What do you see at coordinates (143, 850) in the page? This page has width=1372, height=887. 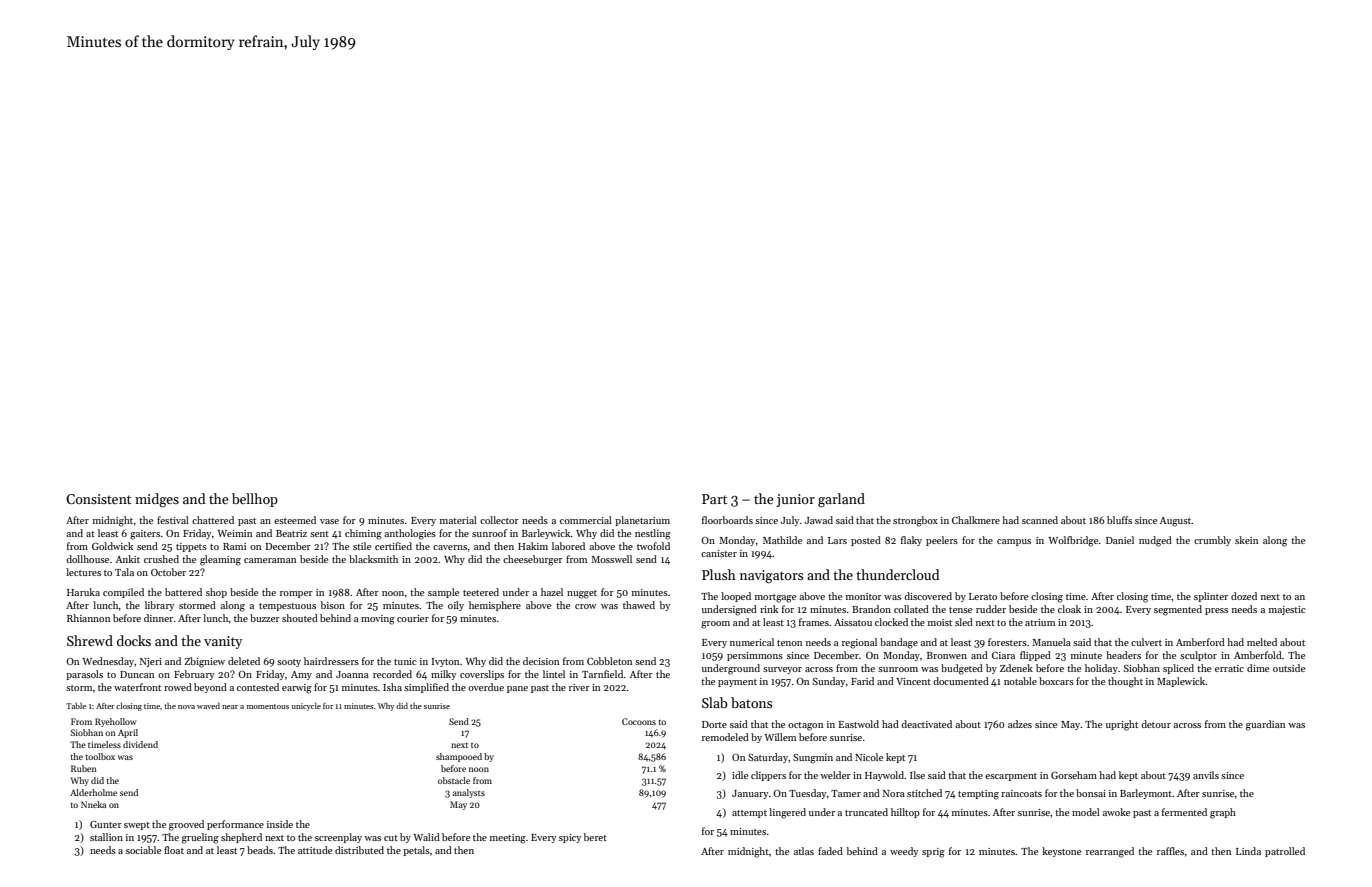 I see `sociable` at bounding box center [143, 850].
